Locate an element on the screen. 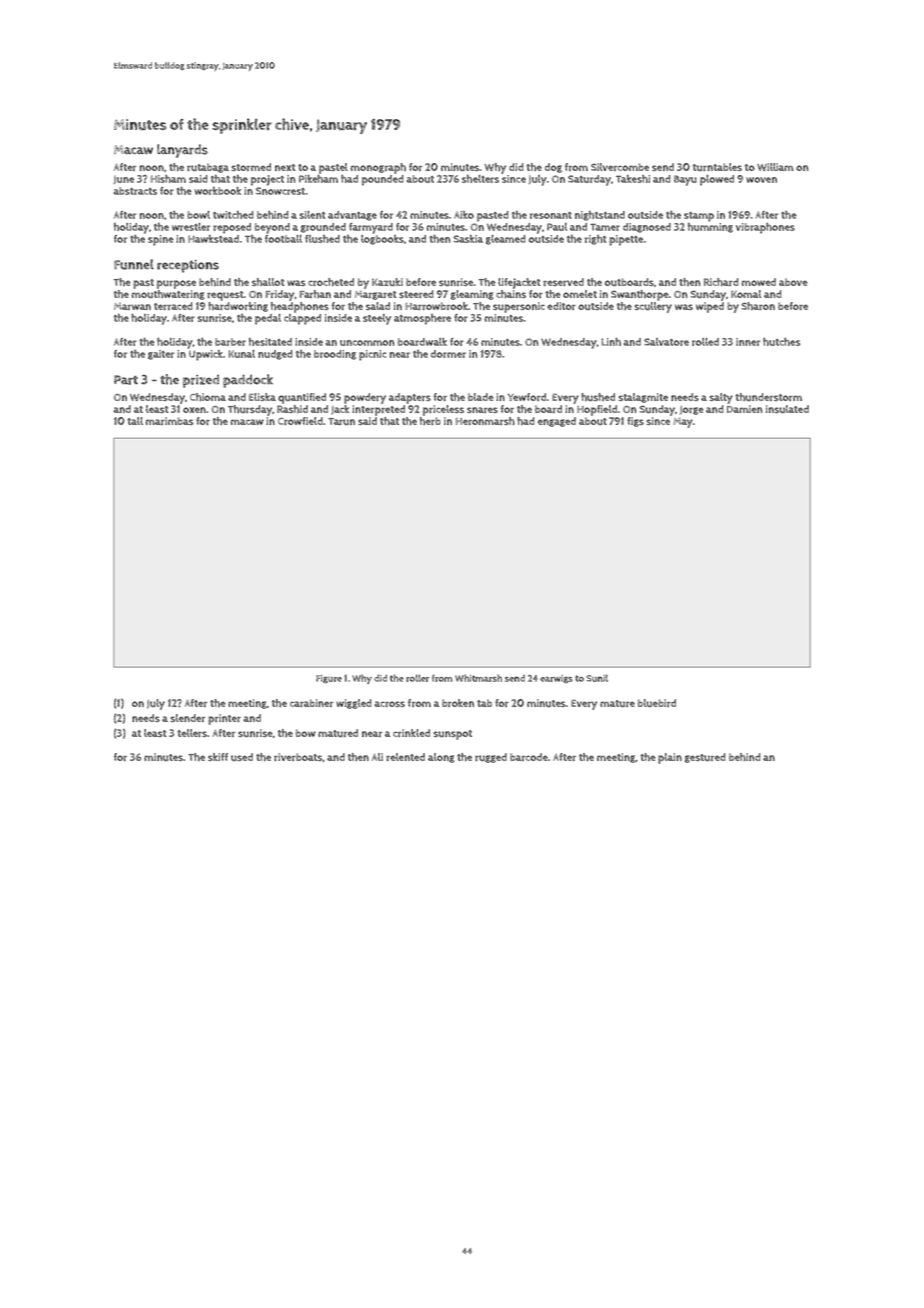  Figure is located at coordinates (329, 679).
